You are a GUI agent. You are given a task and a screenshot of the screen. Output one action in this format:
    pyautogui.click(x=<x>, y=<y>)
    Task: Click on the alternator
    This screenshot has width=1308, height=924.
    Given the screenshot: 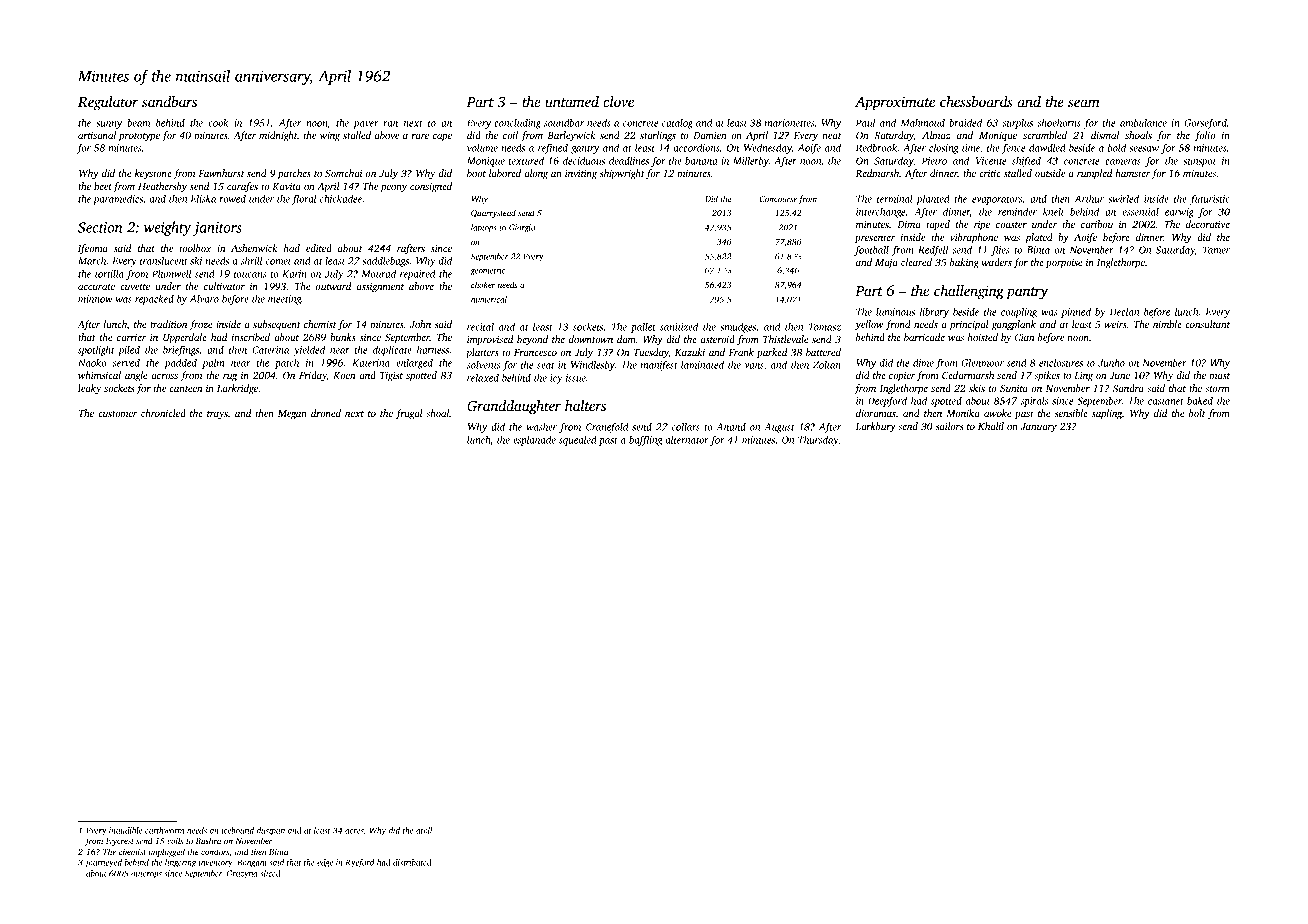 What is the action you would take?
    pyautogui.click(x=687, y=440)
